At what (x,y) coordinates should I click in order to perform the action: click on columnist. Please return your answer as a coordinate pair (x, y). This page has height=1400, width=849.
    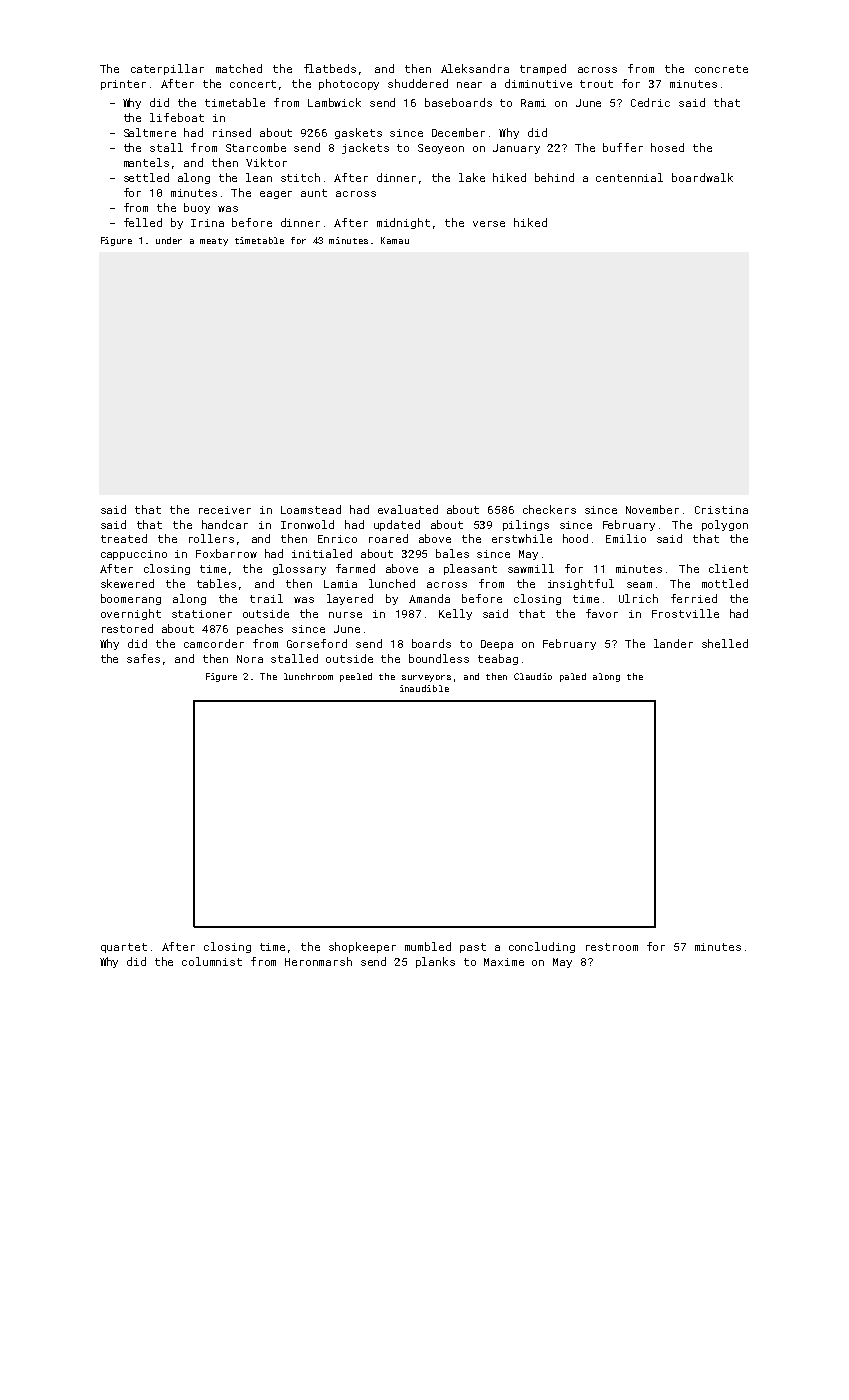
    Looking at the image, I should click on (212, 961).
